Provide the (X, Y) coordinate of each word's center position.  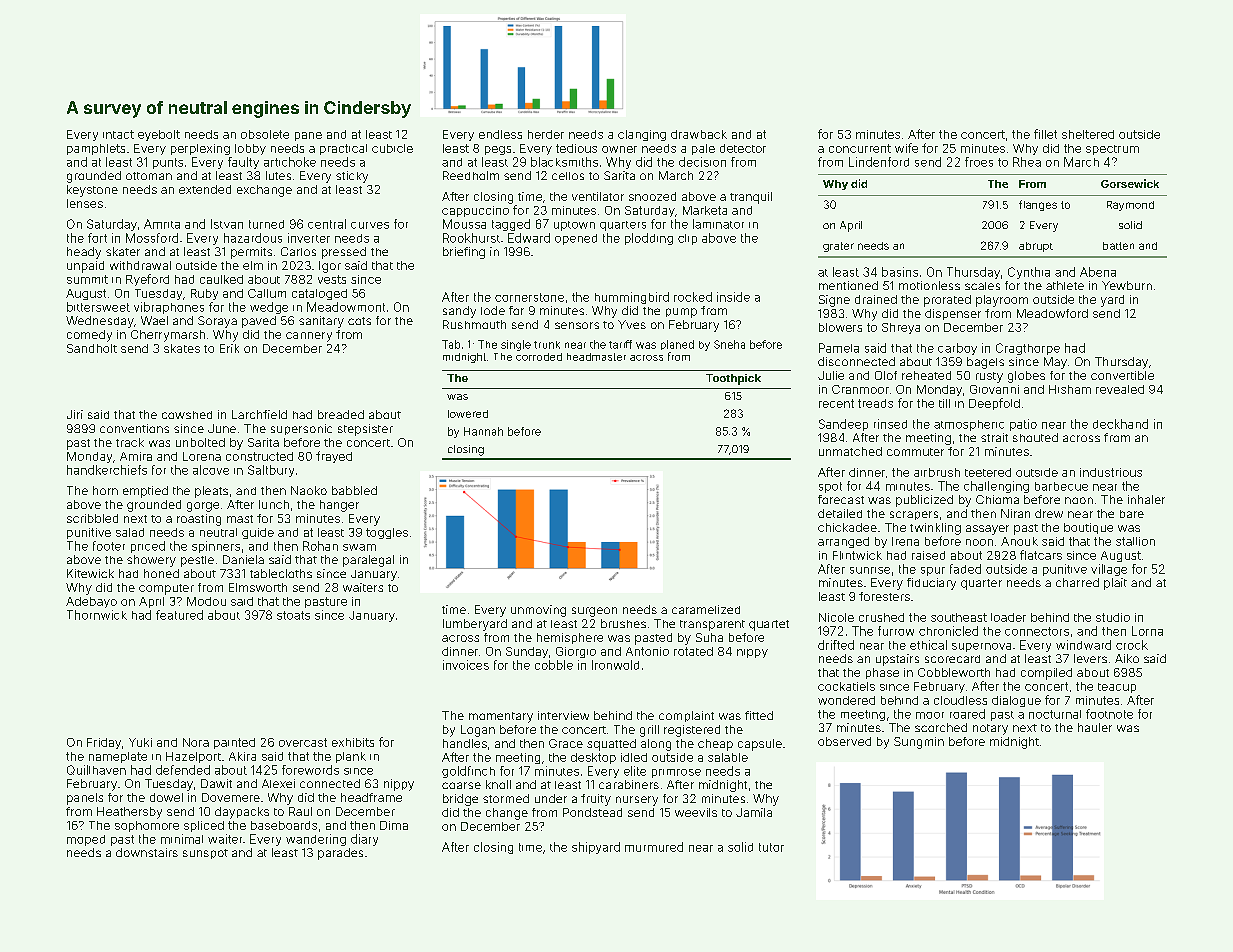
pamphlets (96, 149)
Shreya (901, 328)
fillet (1045, 134)
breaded (341, 414)
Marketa (705, 210)
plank (351, 757)
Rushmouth (474, 324)
